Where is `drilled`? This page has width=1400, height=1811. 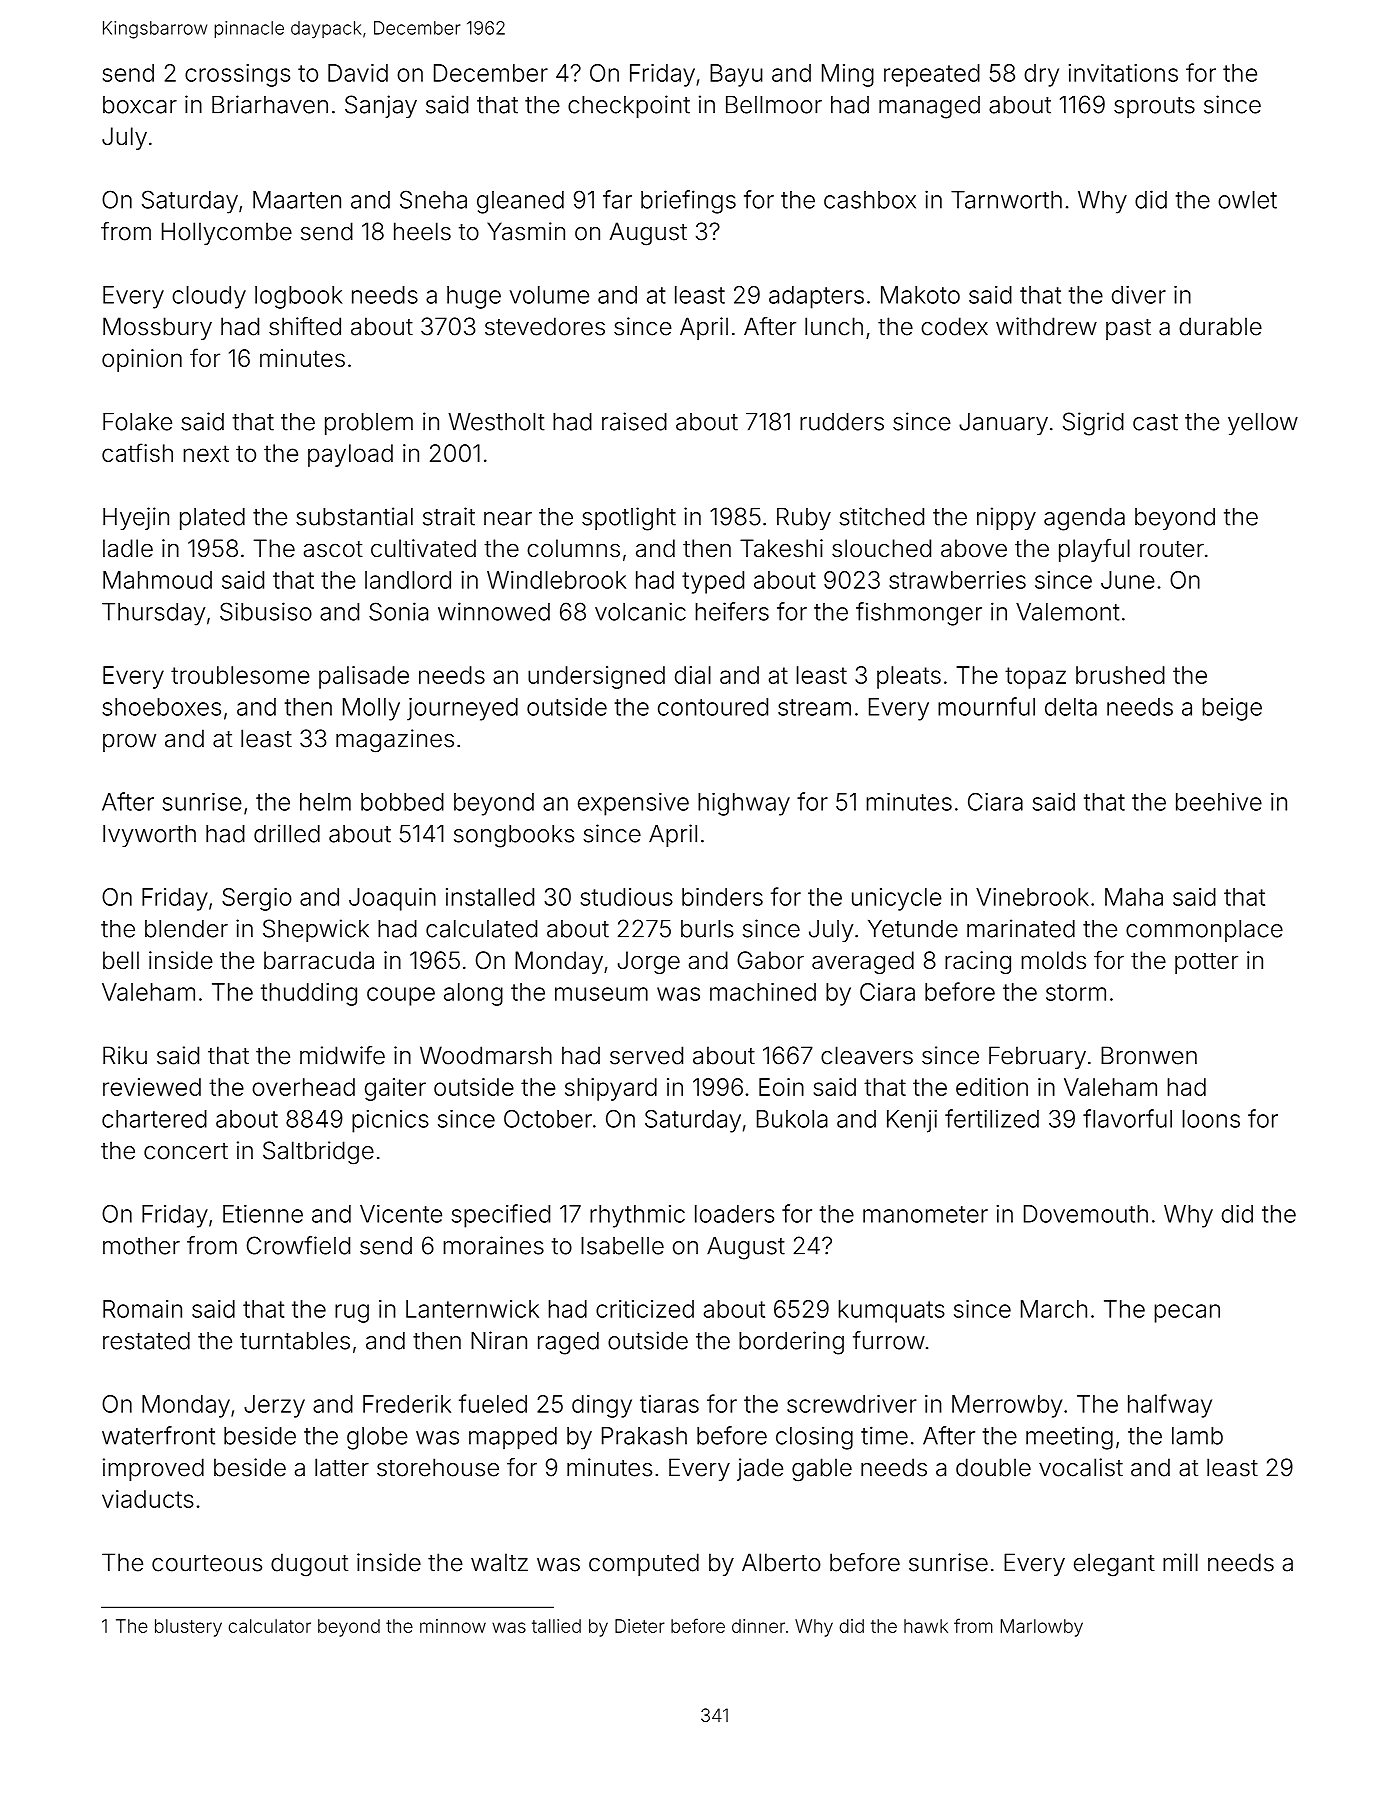 drilled is located at coordinates (287, 833).
